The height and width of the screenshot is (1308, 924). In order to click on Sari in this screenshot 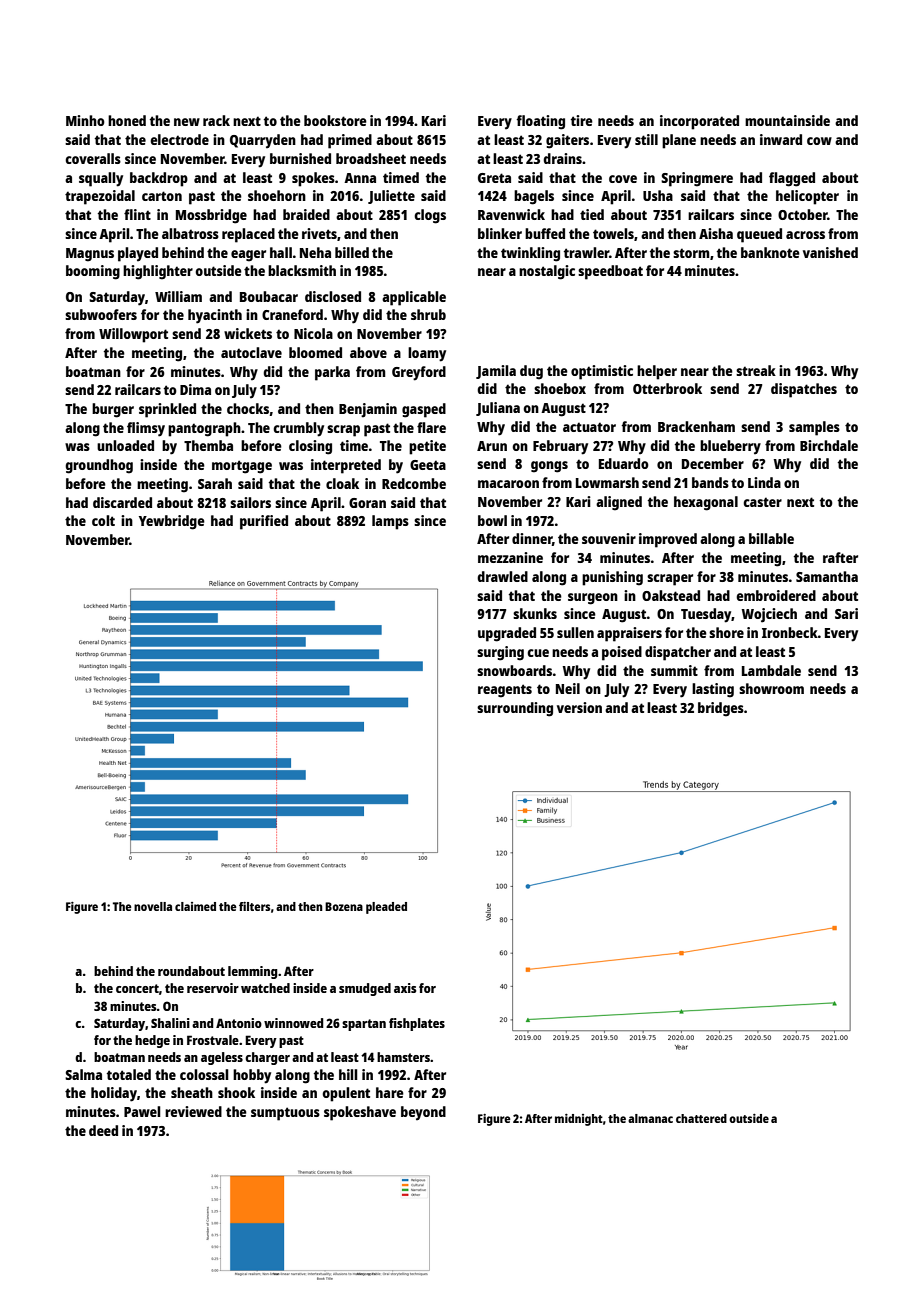, I will do `click(846, 613)`.
